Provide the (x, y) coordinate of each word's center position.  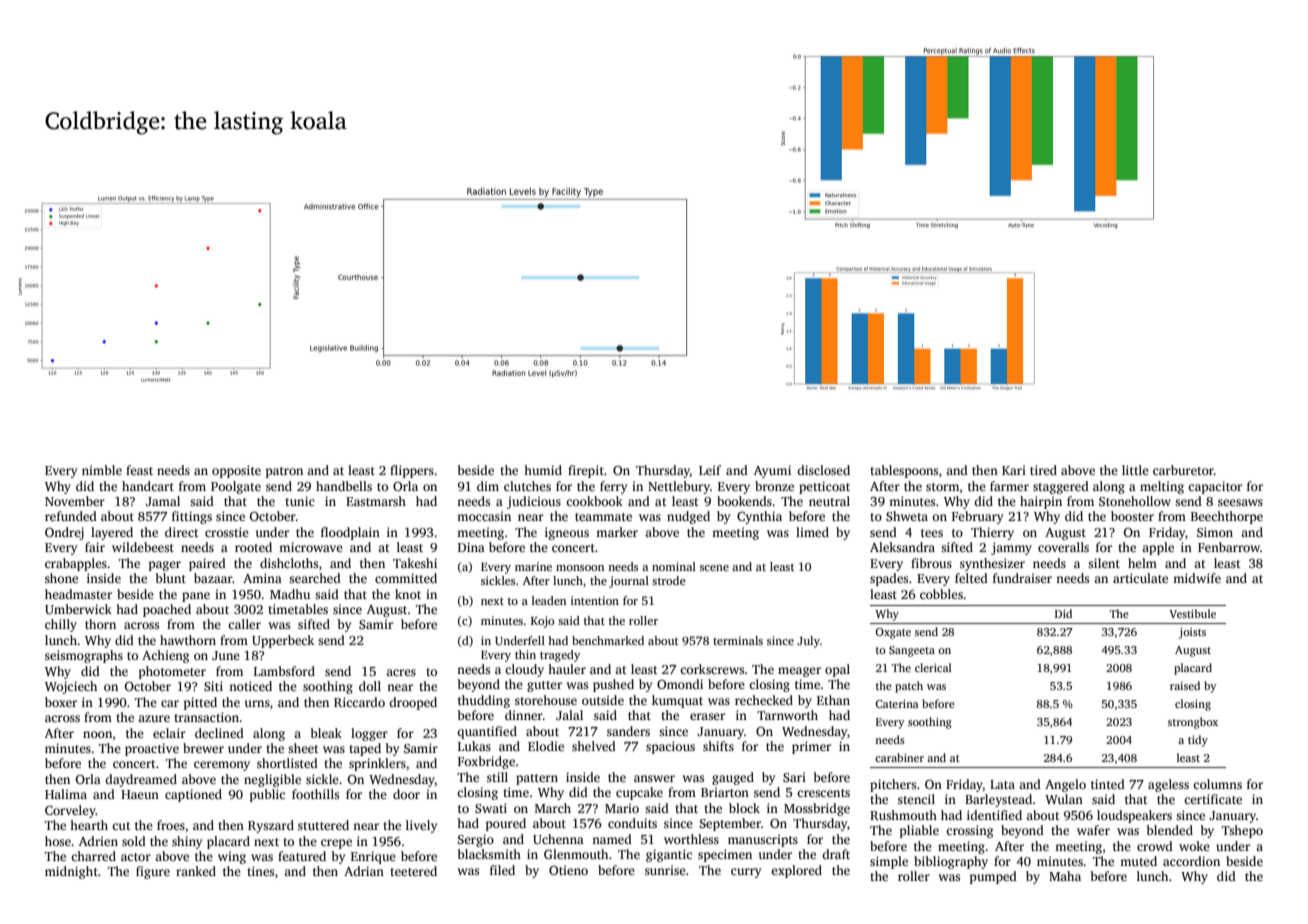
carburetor (1183, 470)
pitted (200, 703)
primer (811, 747)
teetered (413, 871)
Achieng (165, 656)
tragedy (560, 656)
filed (502, 870)
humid (543, 470)
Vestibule (1192, 613)
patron (284, 472)
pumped (993, 877)
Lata (1002, 784)
